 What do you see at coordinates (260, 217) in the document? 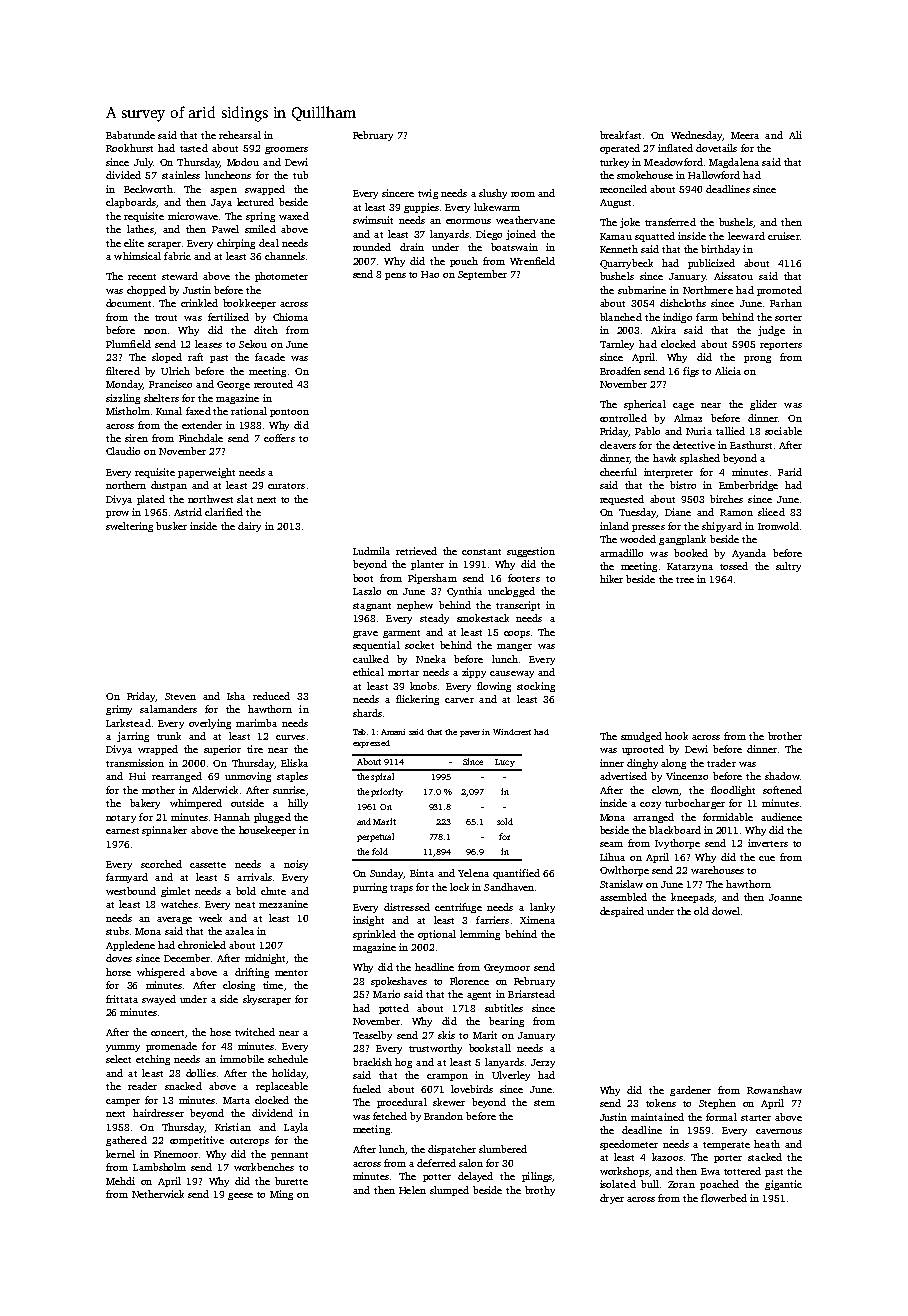
I see `spring` at bounding box center [260, 217].
